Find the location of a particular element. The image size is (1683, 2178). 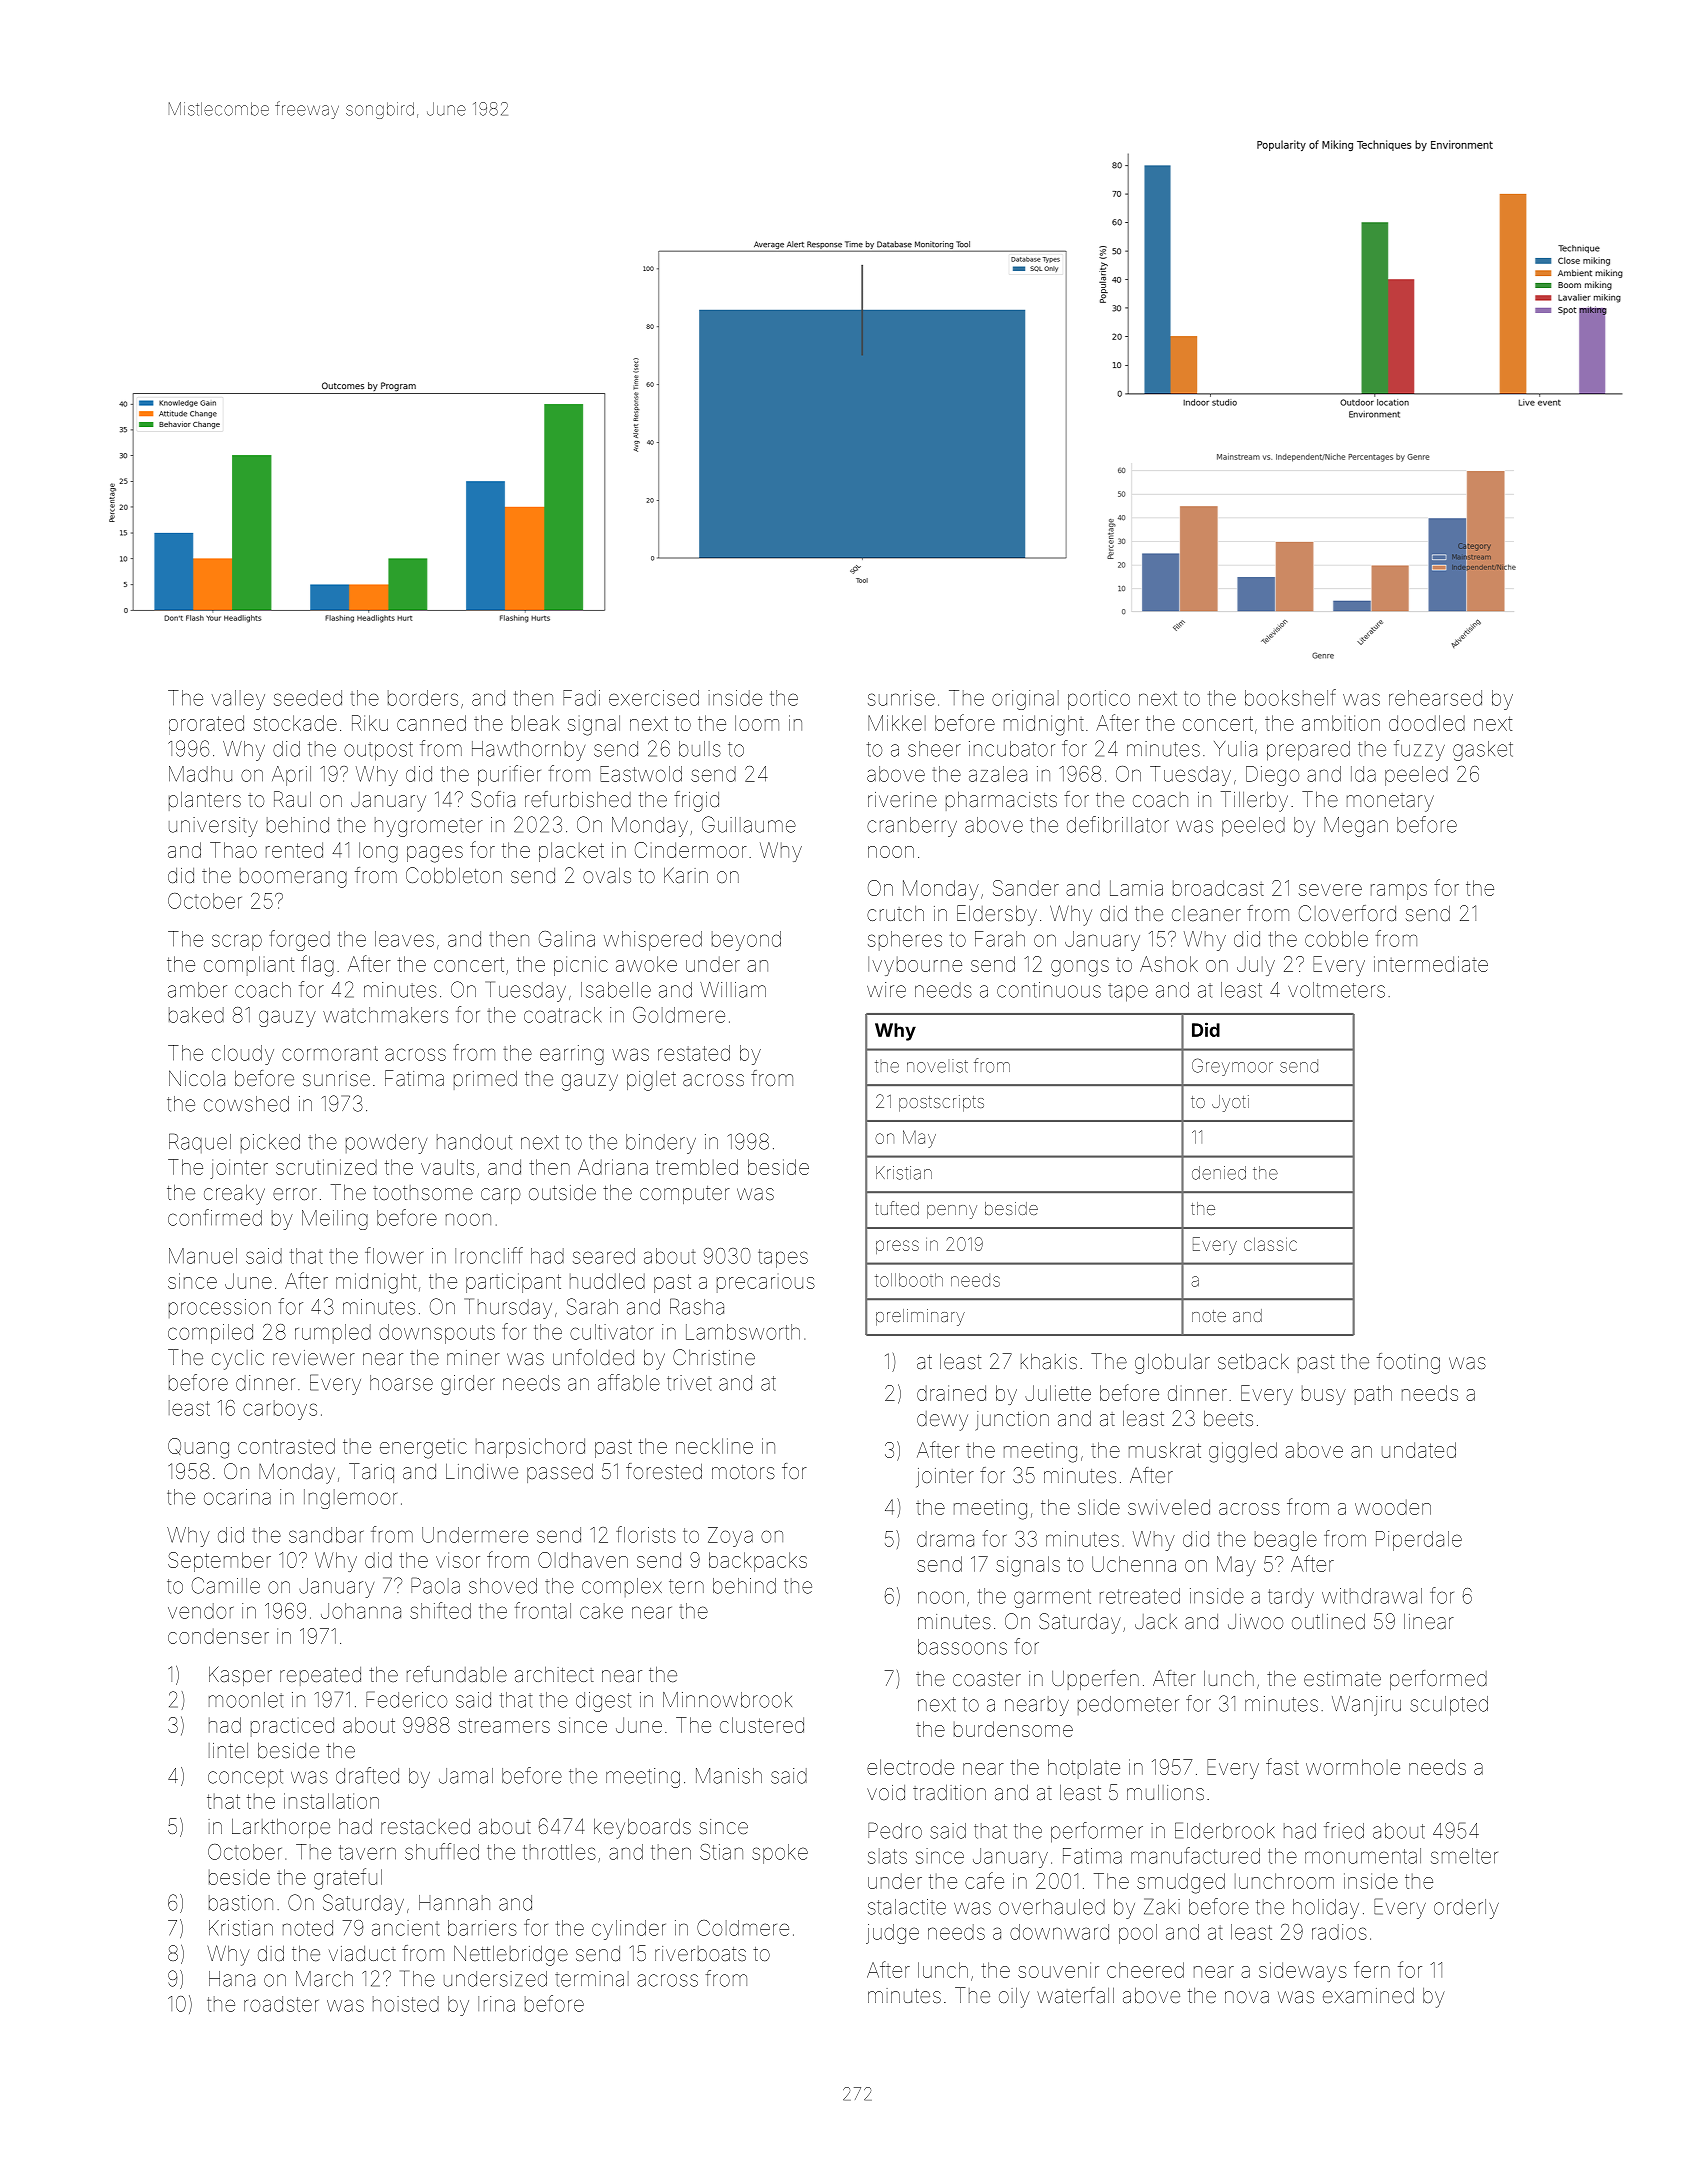

undated is located at coordinates (1419, 1450).
